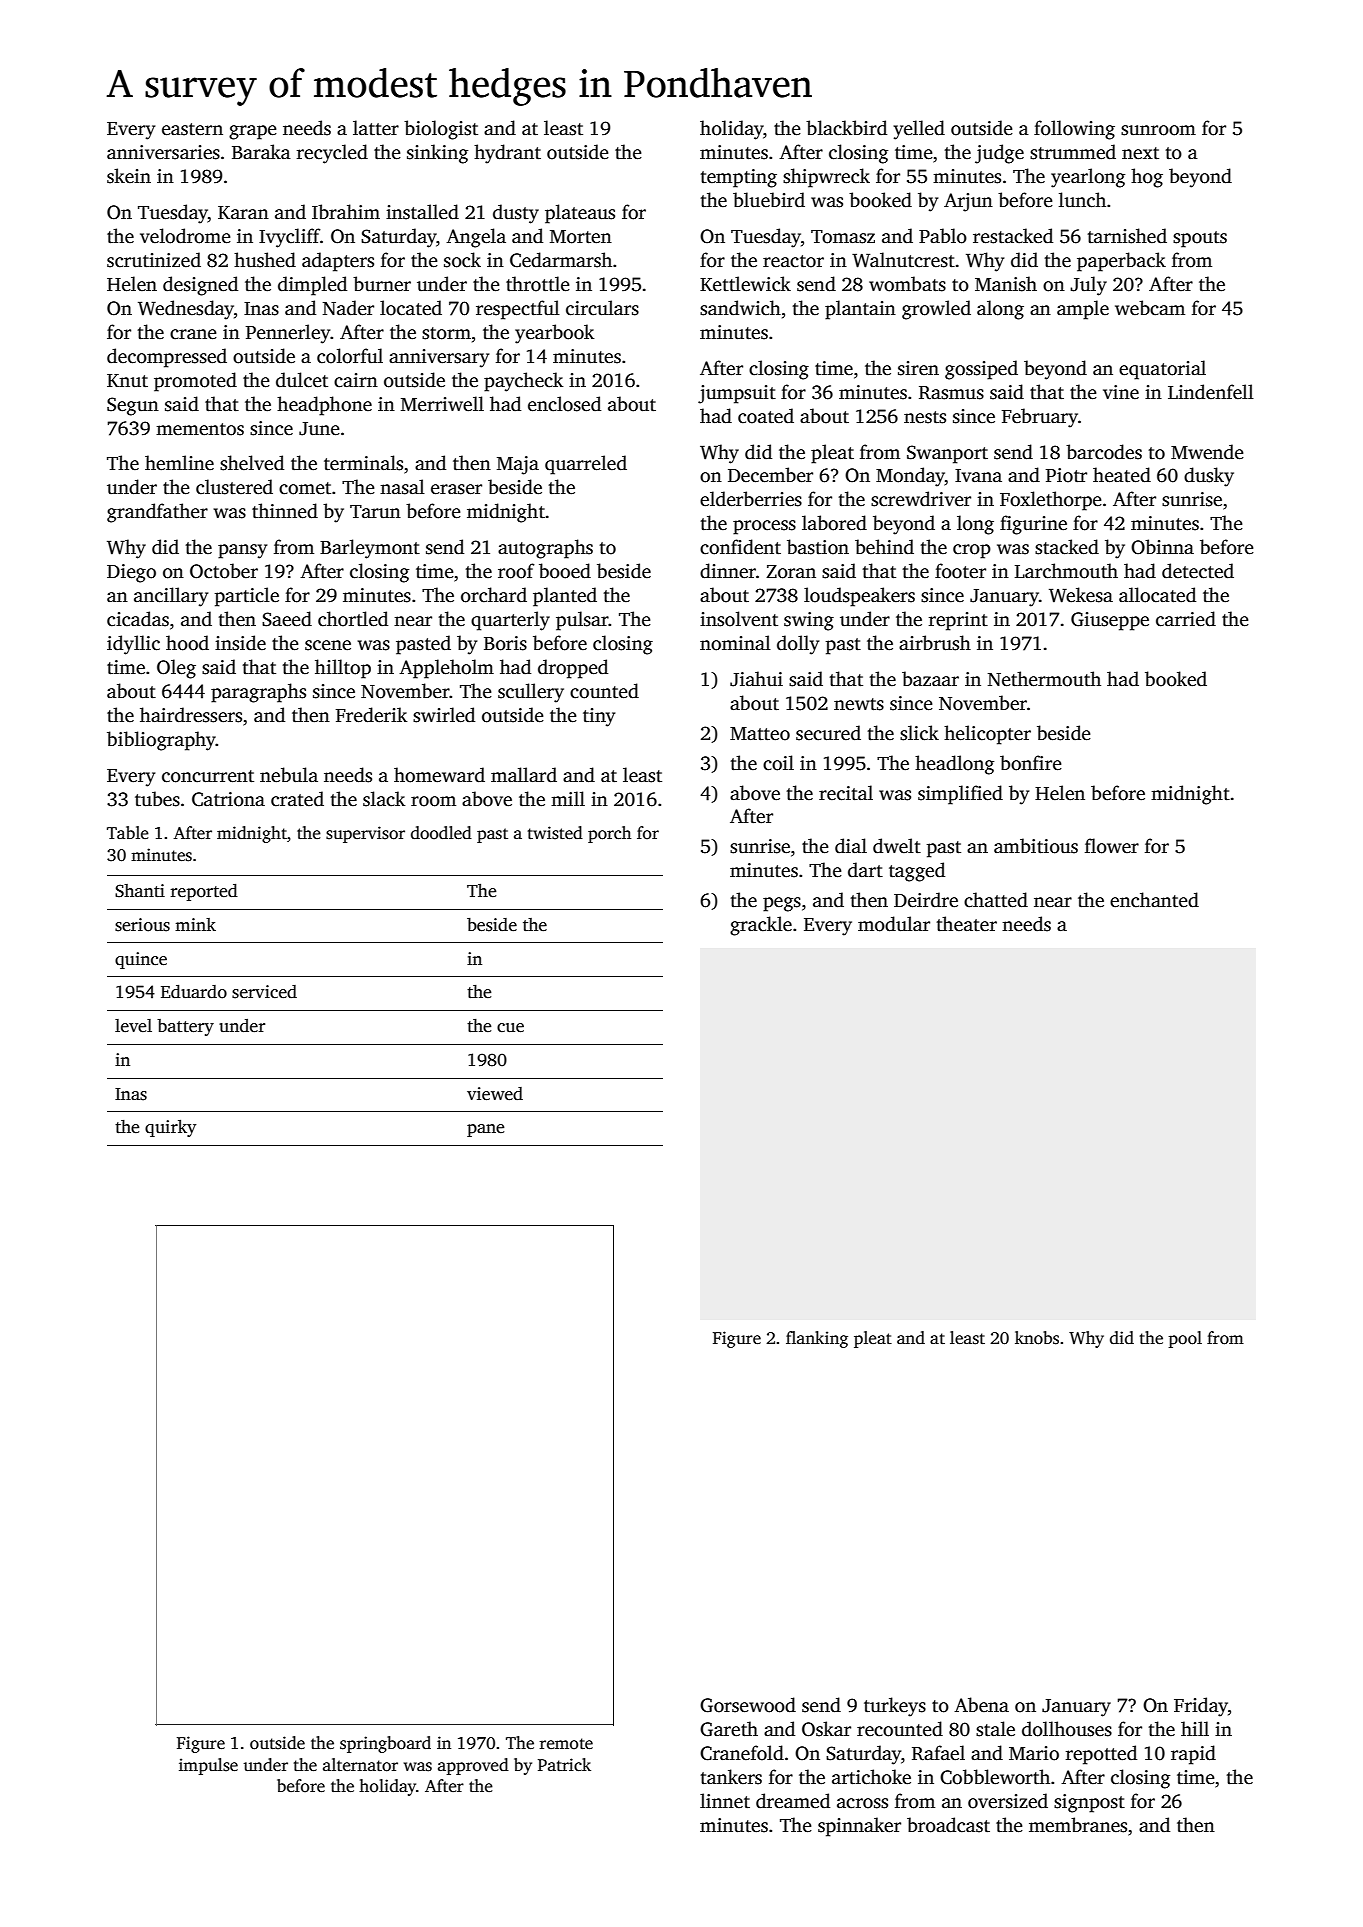 The height and width of the screenshot is (1927, 1363). What do you see at coordinates (133, 1026) in the screenshot?
I see `level` at bounding box center [133, 1026].
